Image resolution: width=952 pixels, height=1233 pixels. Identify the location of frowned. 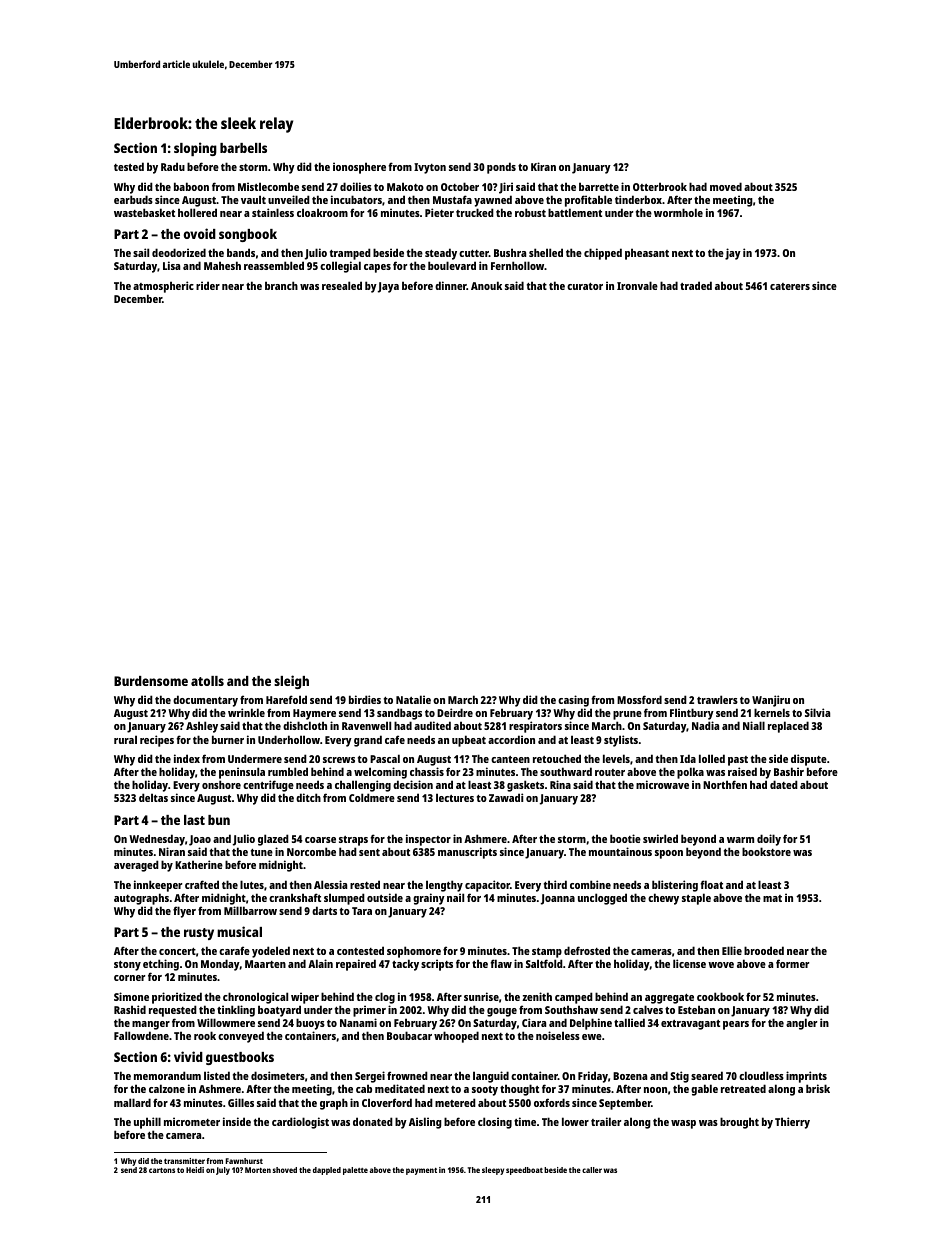
(407, 1075).
